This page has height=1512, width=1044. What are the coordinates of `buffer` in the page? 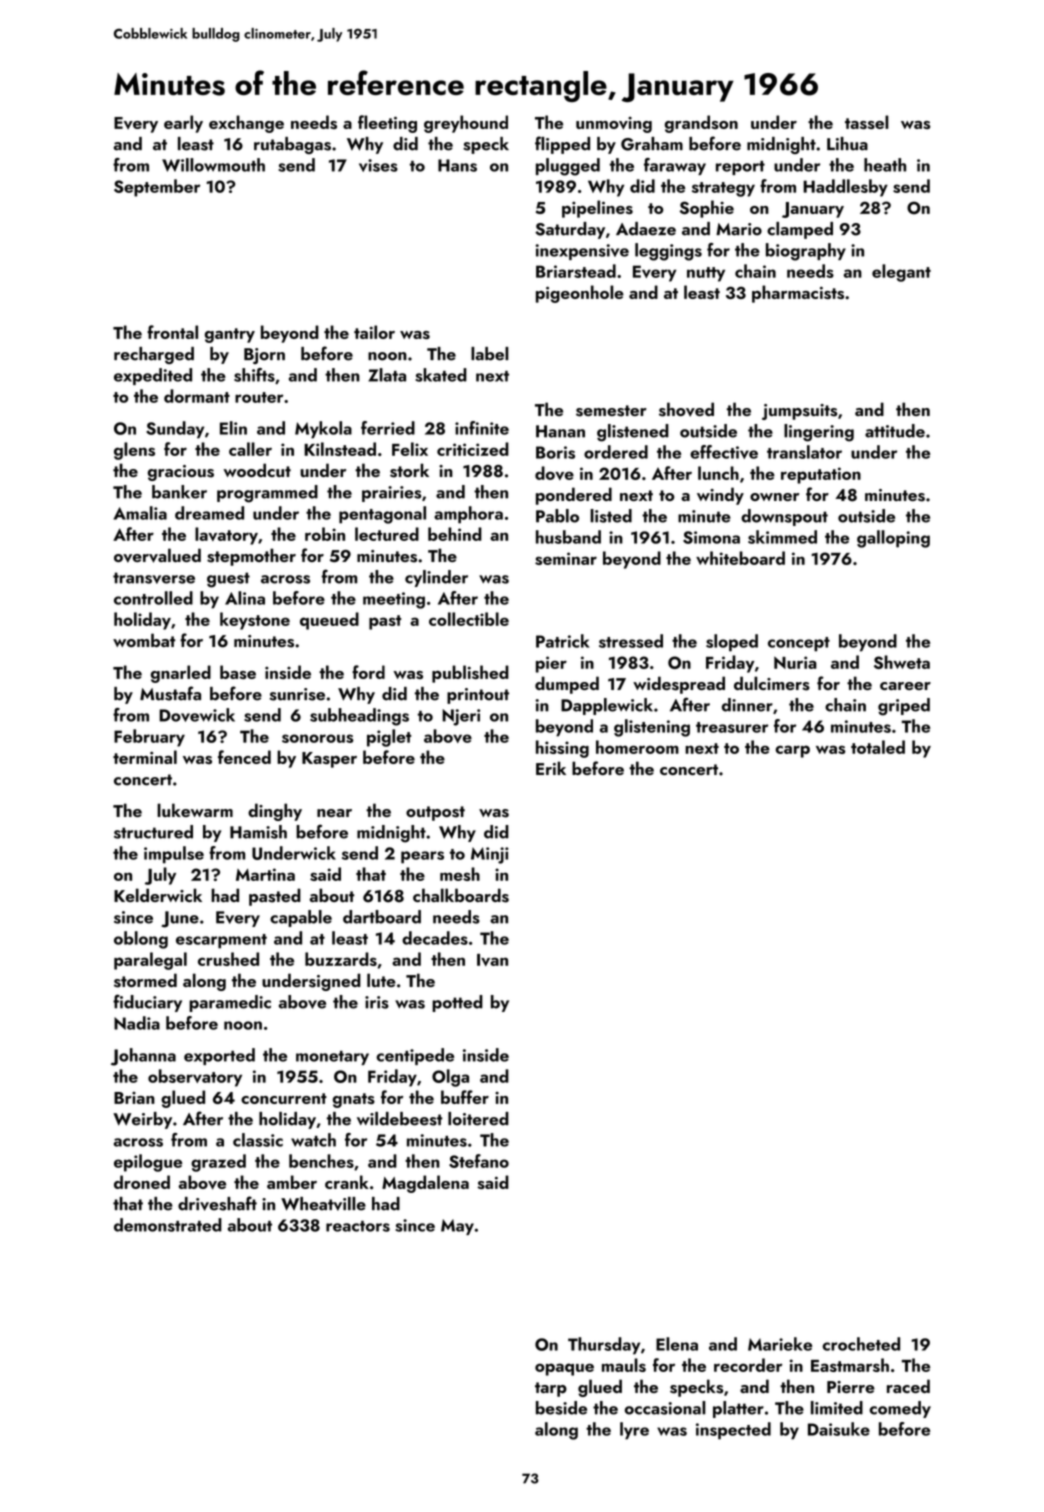 It's located at (465, 1097).
